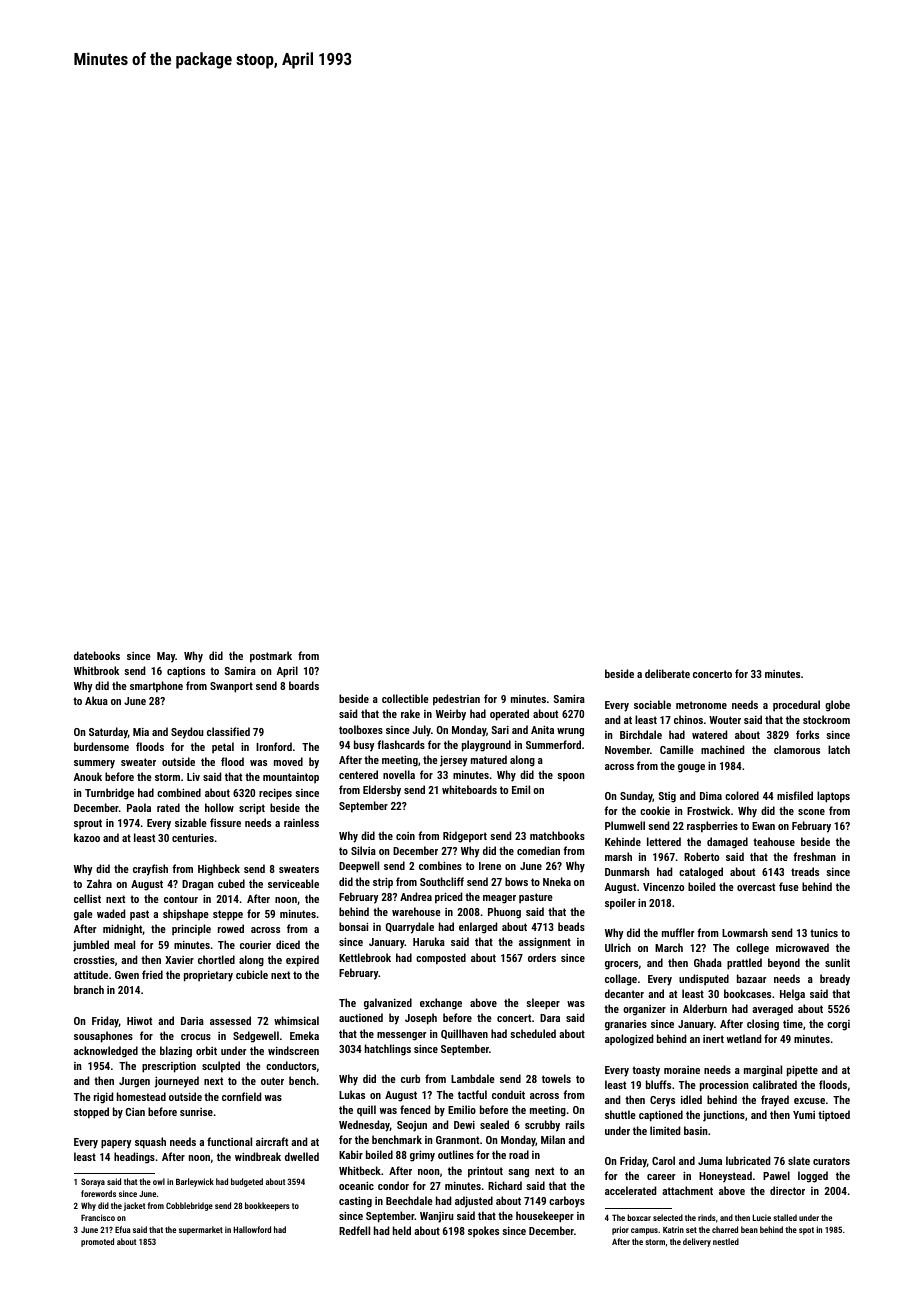 The width and height of the document is (924, 1308). I want to click on Anita, so click(542, 729).
